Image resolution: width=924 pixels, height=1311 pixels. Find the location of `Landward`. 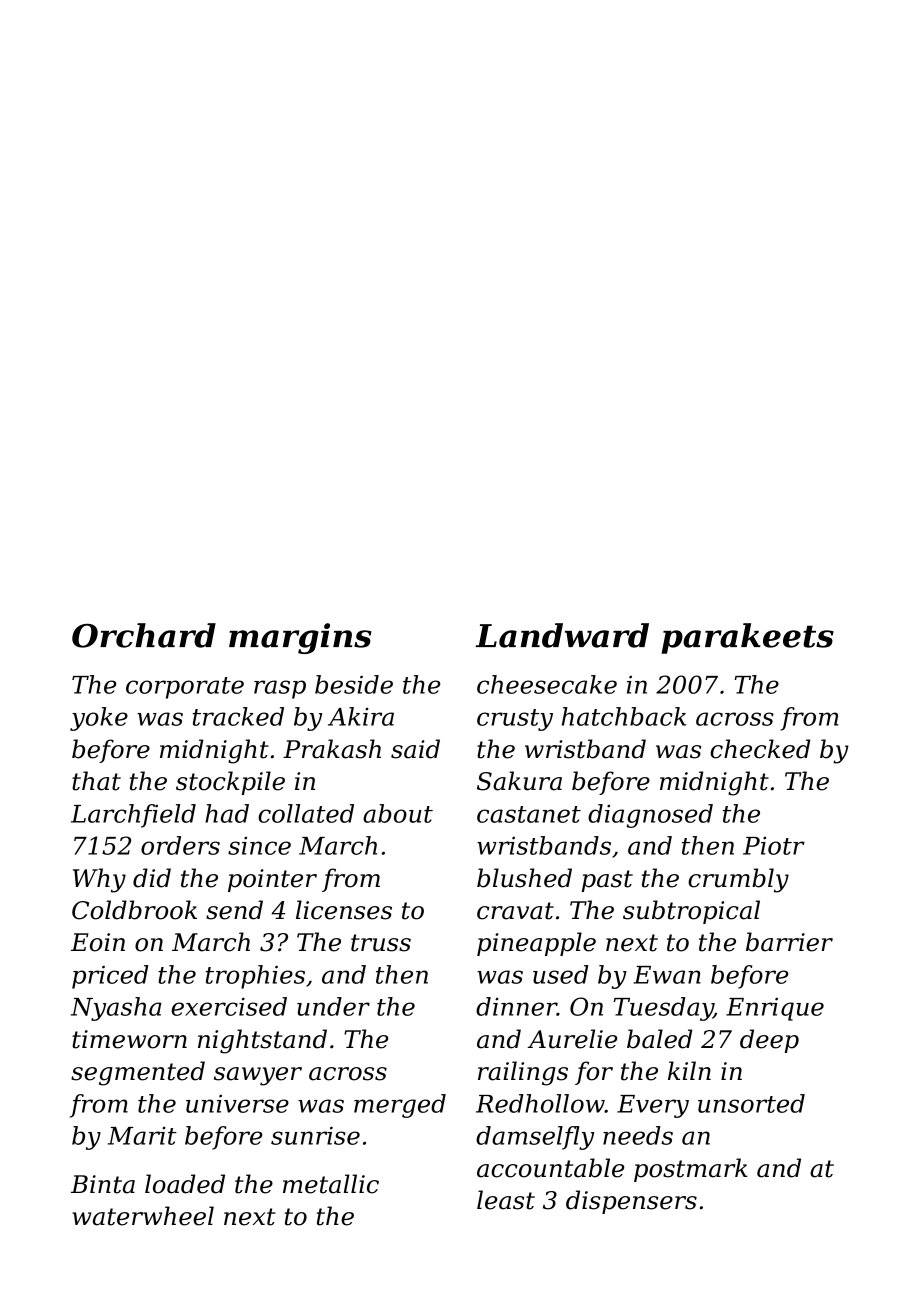

Landward is located at coordinates (562, 635).
